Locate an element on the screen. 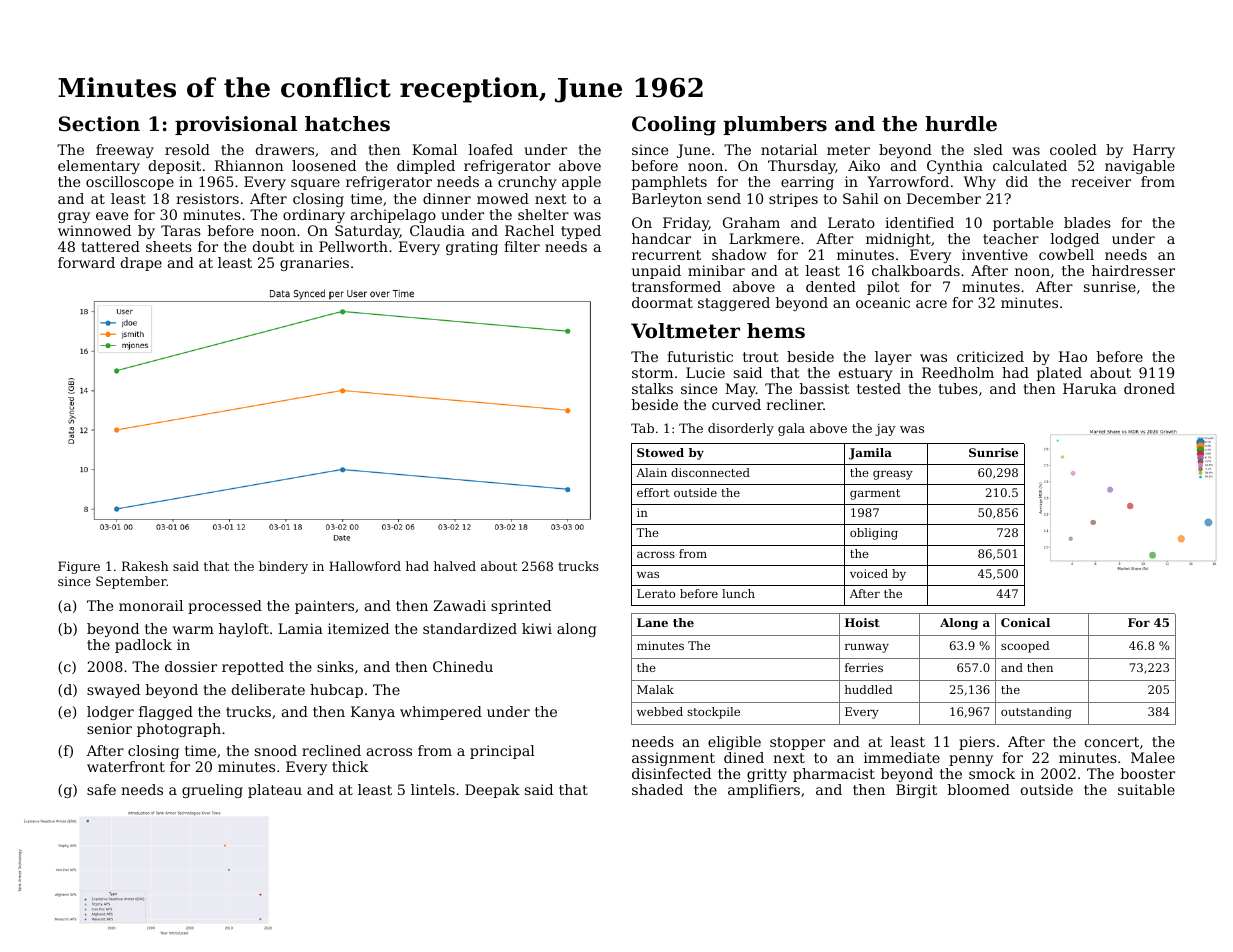  criticized is located at coordinates (990, 356).
